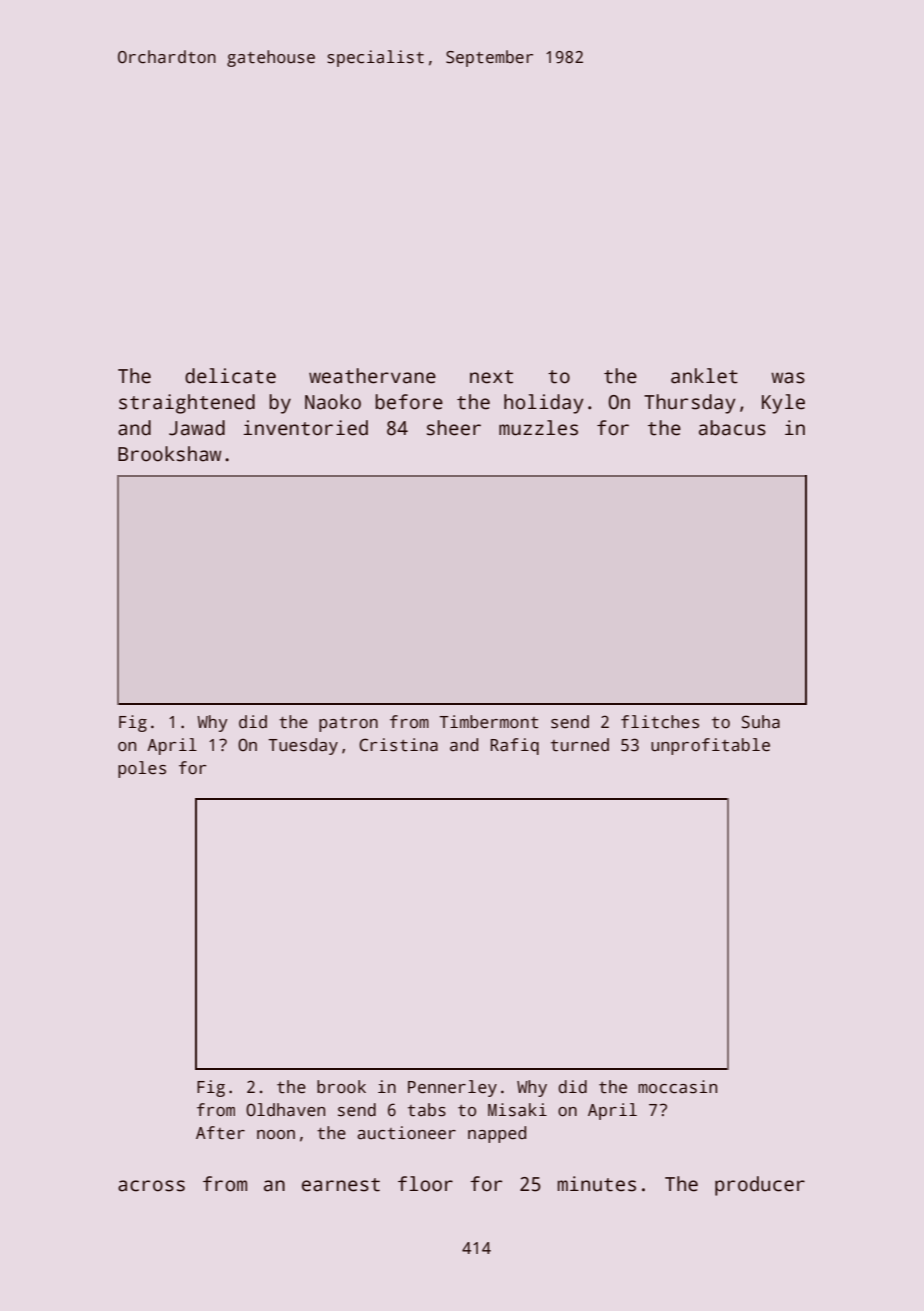 This image has height=1311, width=924. Describe the element at coordinates (427, 1110) in the image. I see `tabs` at that location.
